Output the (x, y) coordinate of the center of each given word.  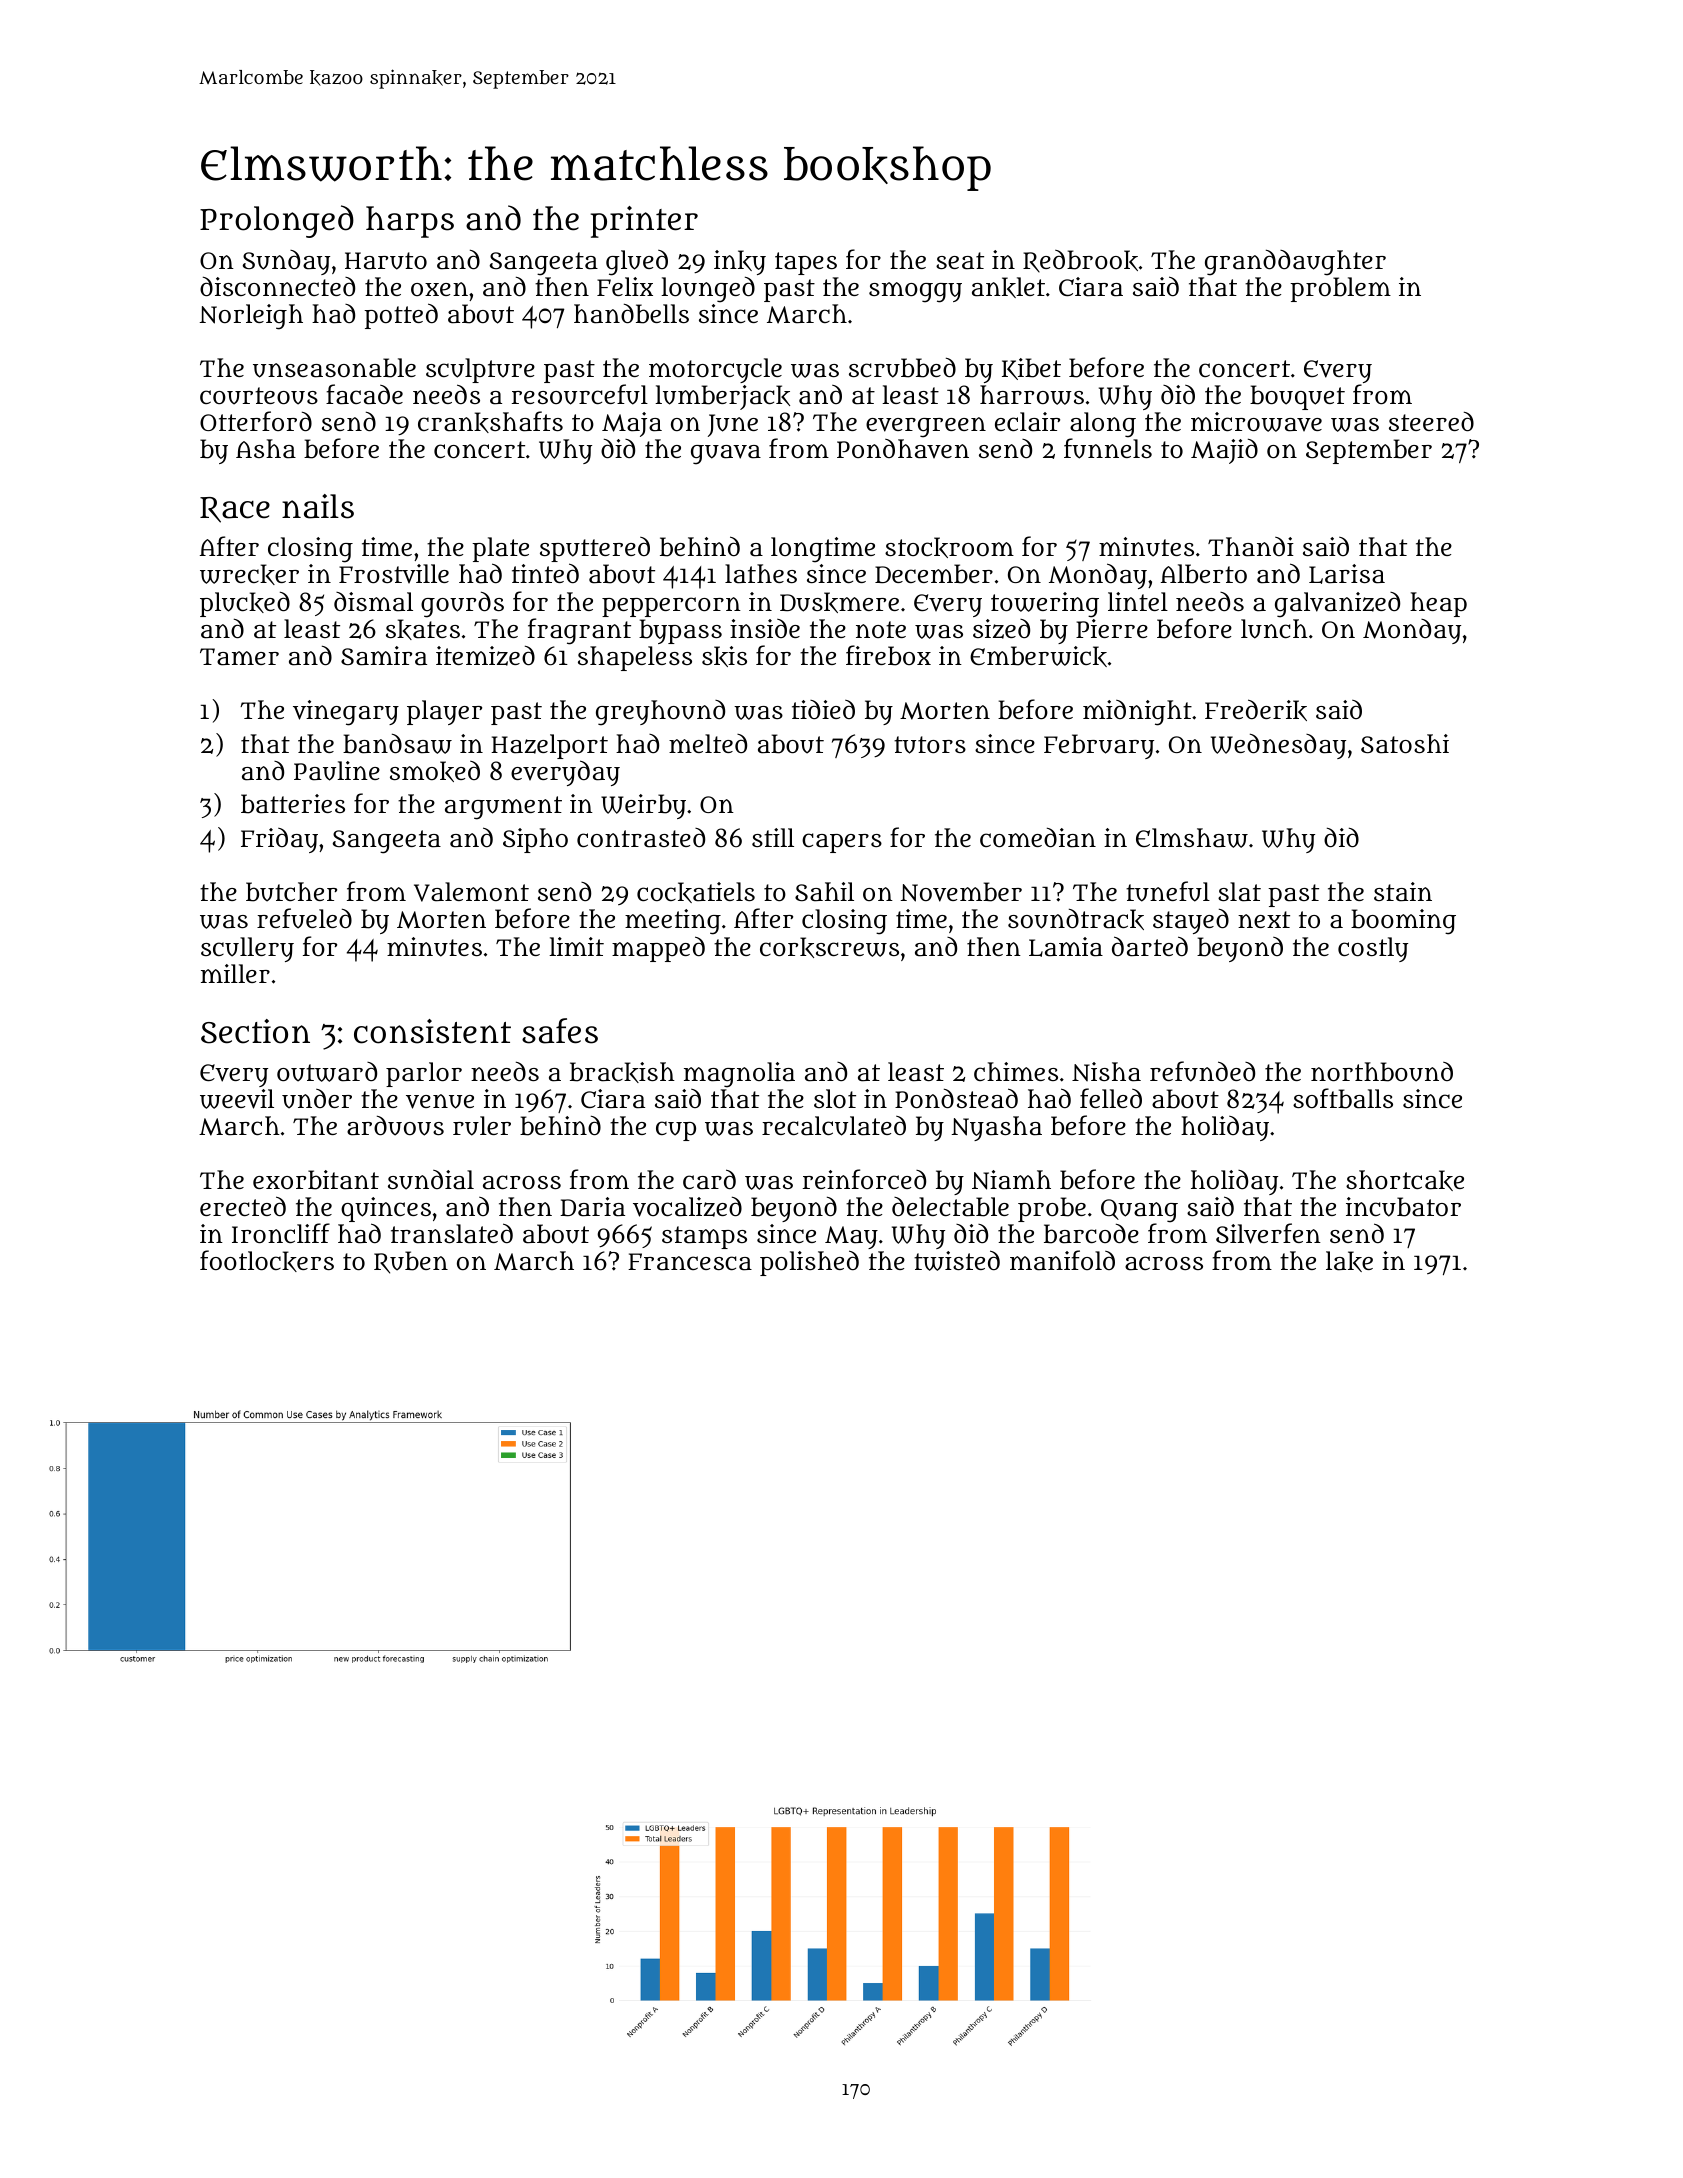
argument (503, 808)
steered (1431, 421)
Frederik (1256, 710)
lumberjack (722, 397)
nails (318, 506)
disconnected (277, 286)
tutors (930, 745)
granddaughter (1295, 262)
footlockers (267, 1261)
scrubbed (902, 367)
